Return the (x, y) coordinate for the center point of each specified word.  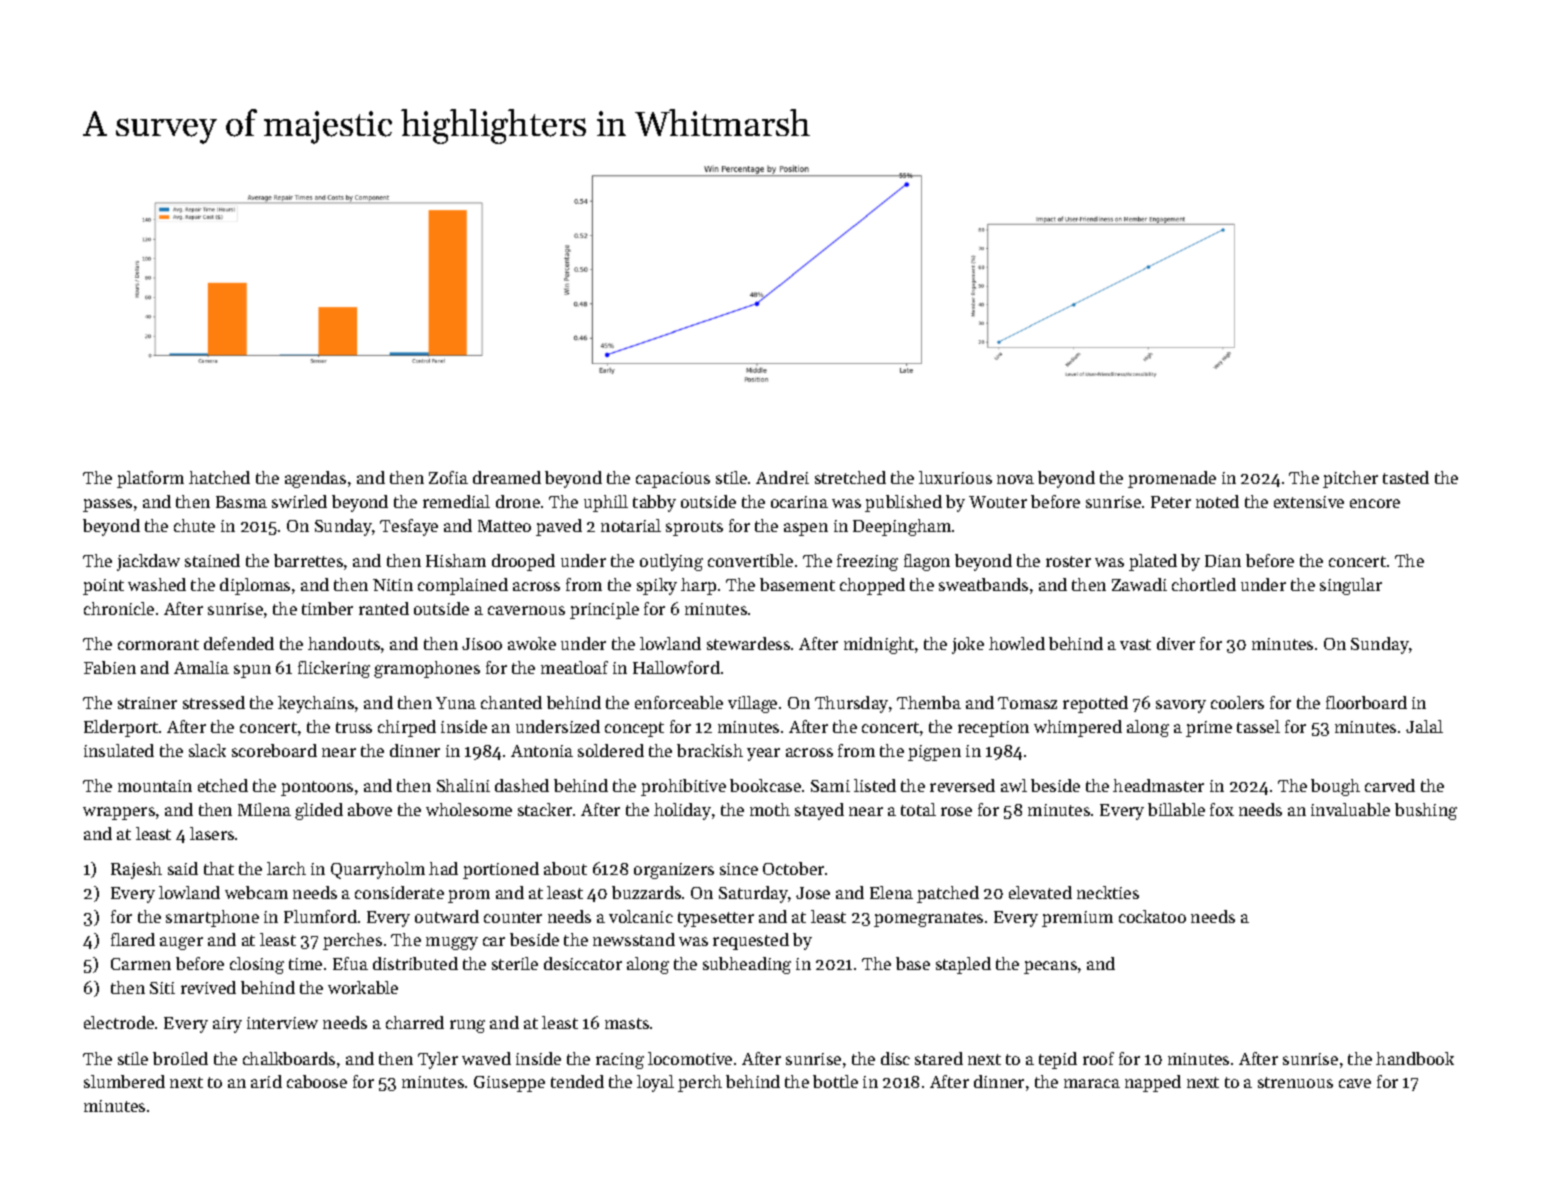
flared (133, 939)
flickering (334, 669)
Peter (1171, 502)
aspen (806, 529)
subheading (747, 965)
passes (107, 505)
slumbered (124, 1081)
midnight (879, 645)
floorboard (1366, 702)
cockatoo (1152, 916)
